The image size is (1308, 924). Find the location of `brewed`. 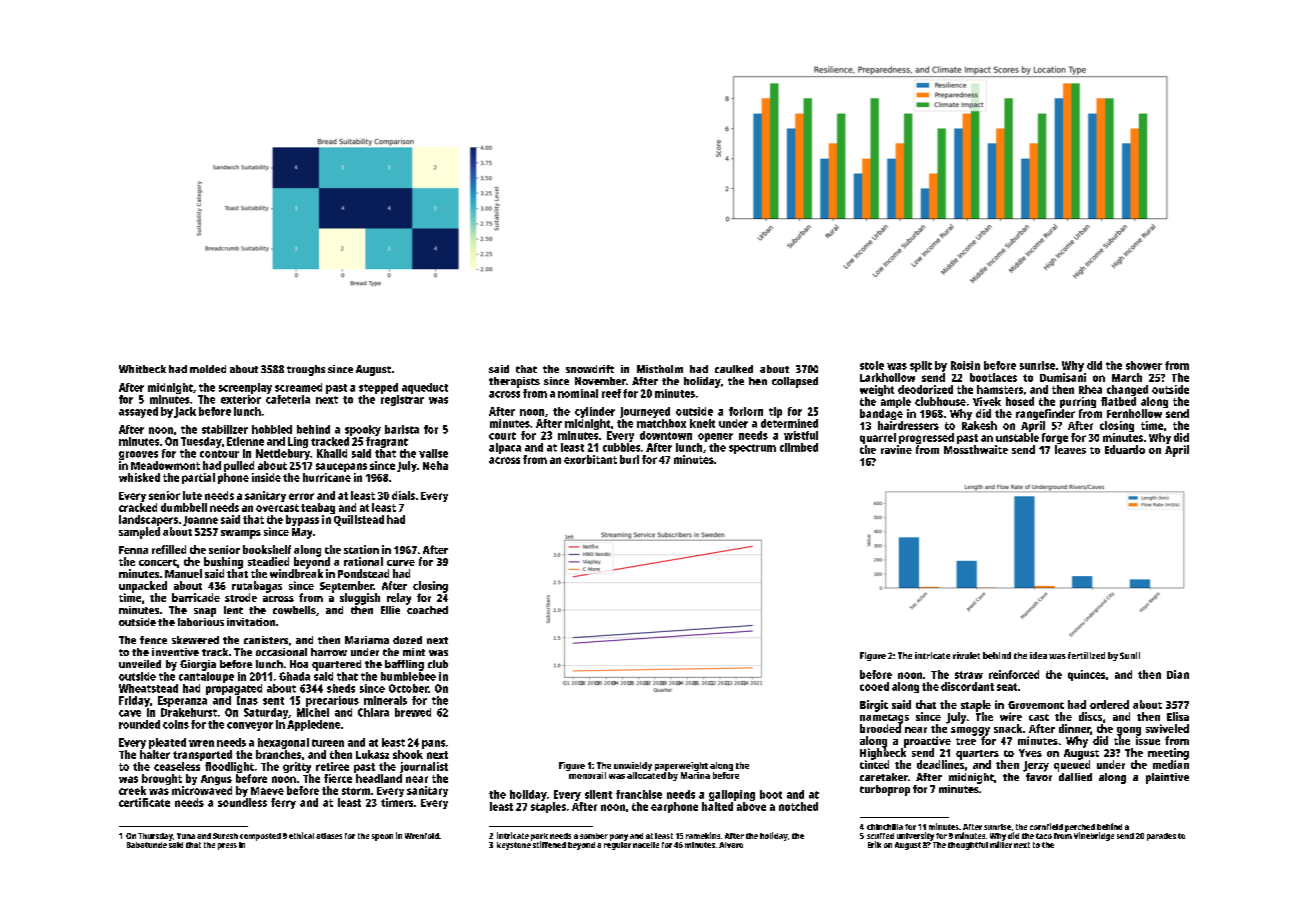

brewed is located at coordinates (413, 712).
